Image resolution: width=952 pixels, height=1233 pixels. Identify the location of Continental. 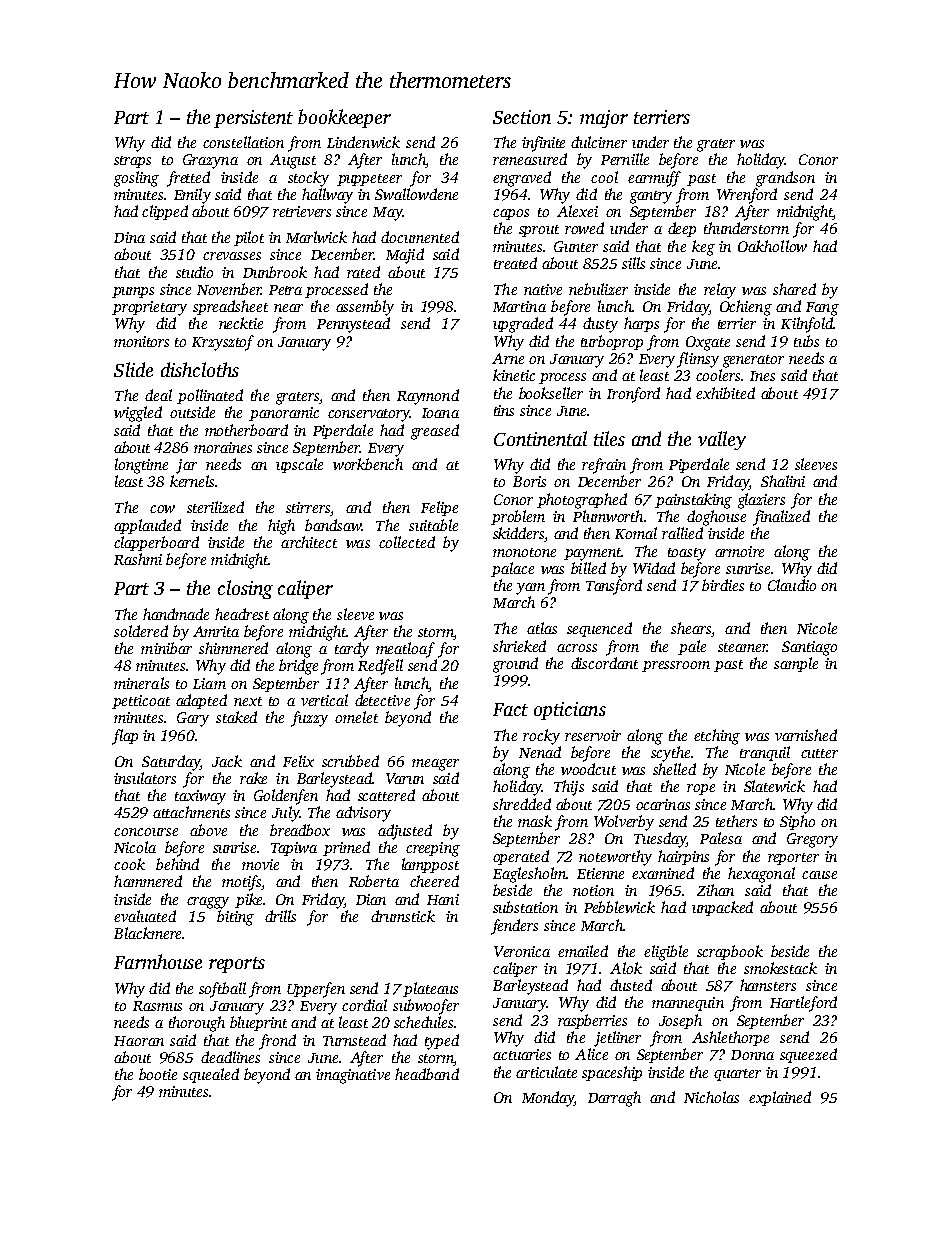
(540, 438).
